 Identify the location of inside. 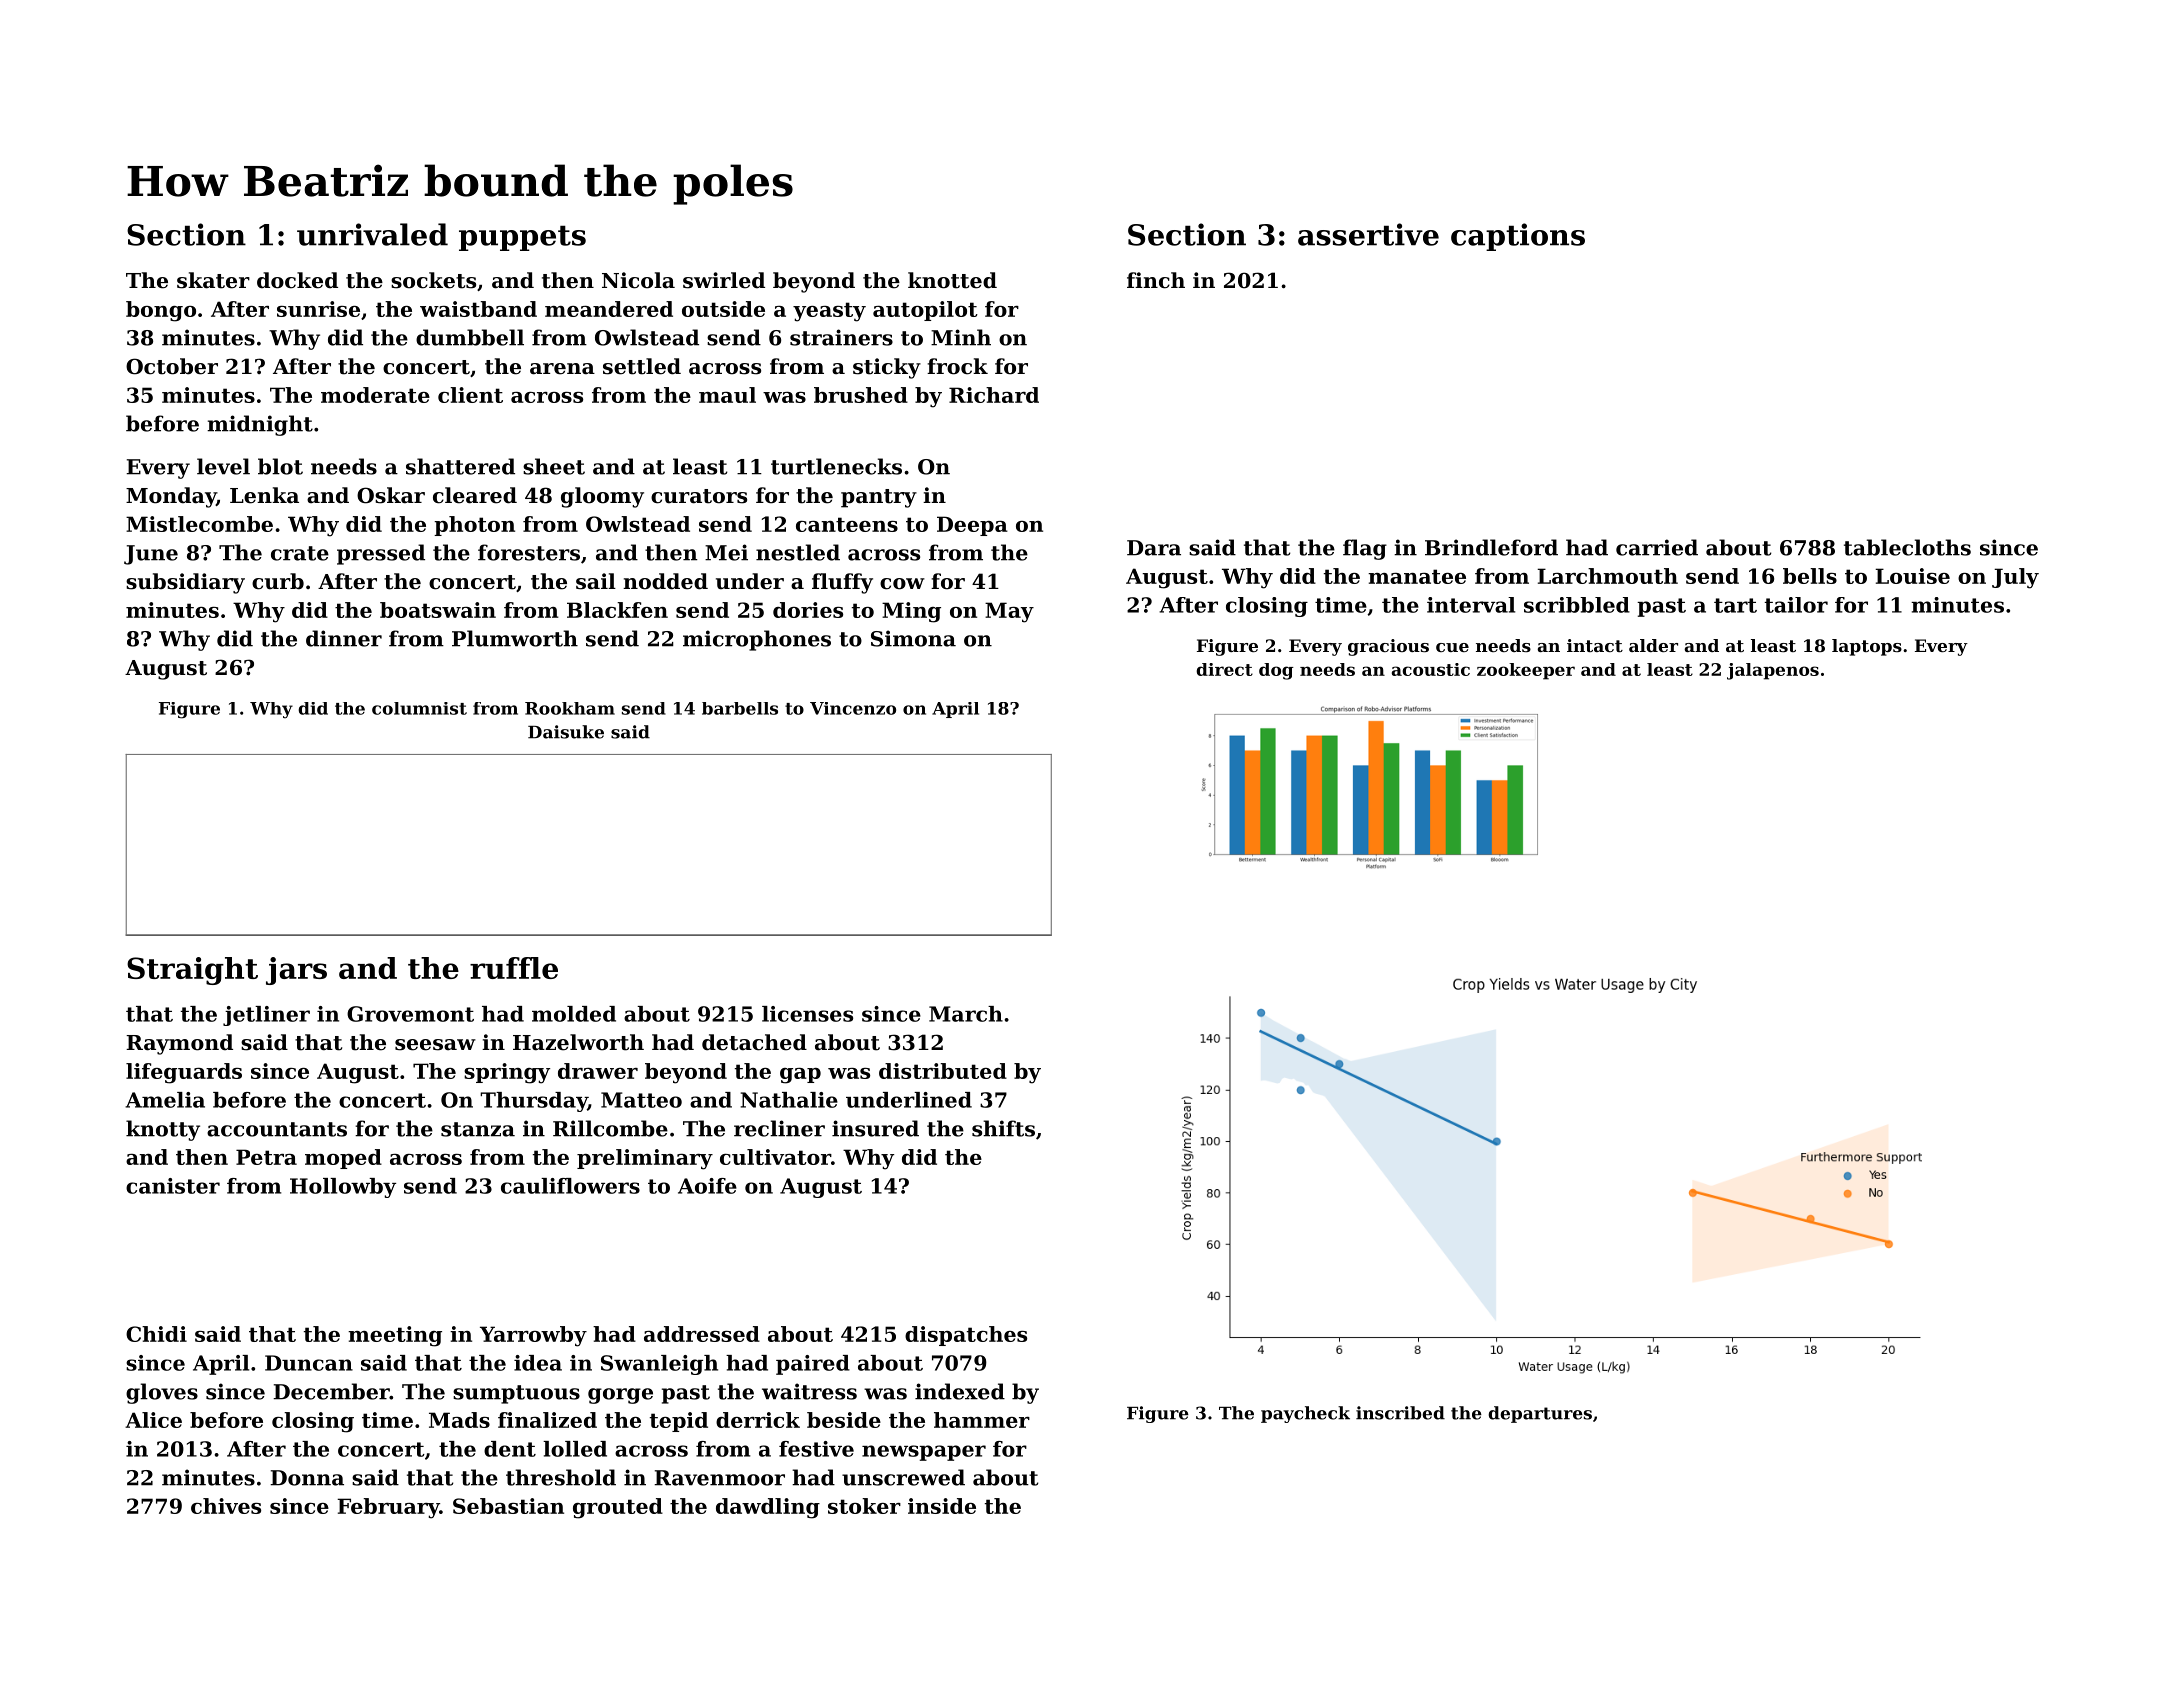
(942, 1506).
